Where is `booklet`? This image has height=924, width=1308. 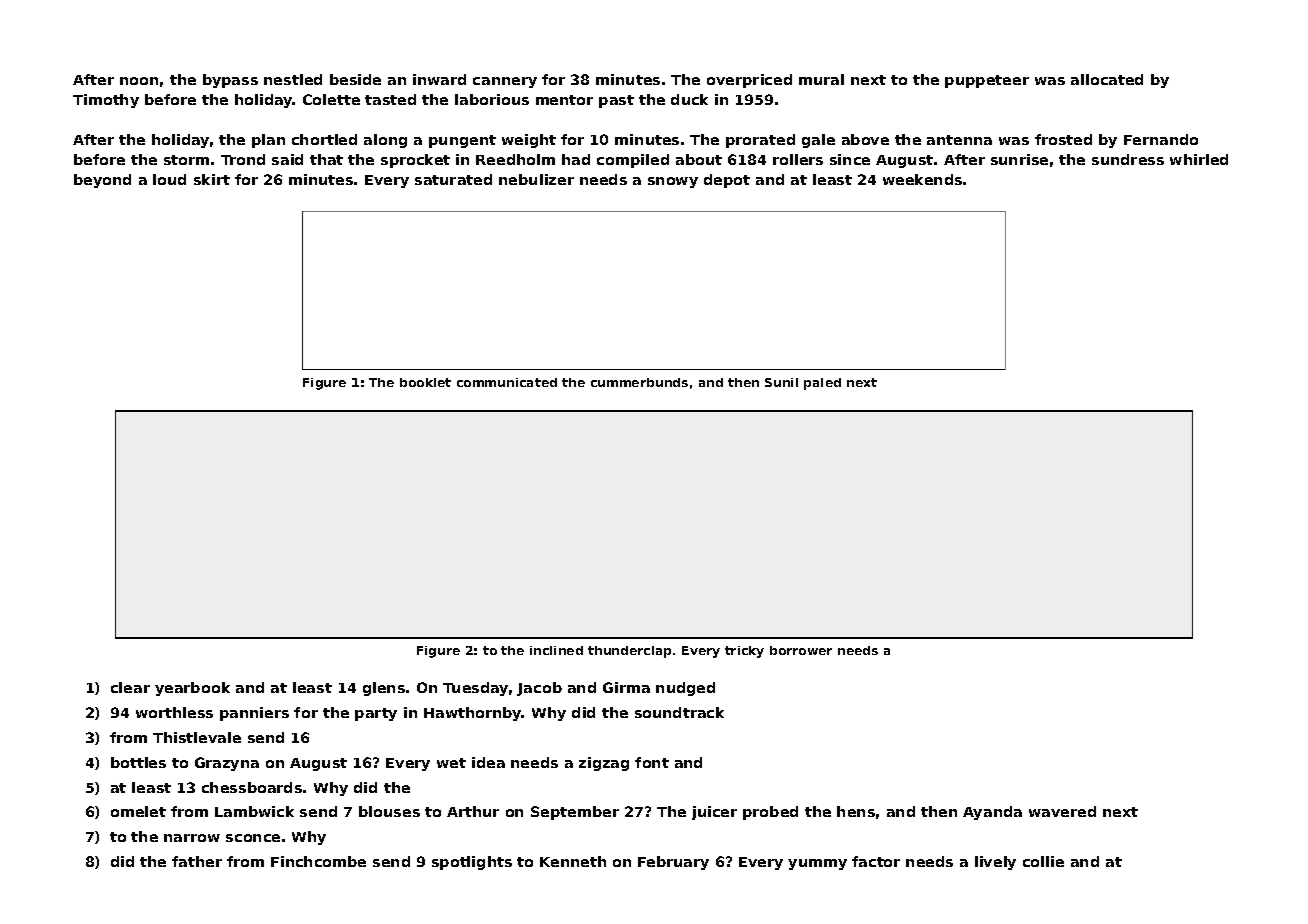 booklet is located at coordinates (425, 382).
